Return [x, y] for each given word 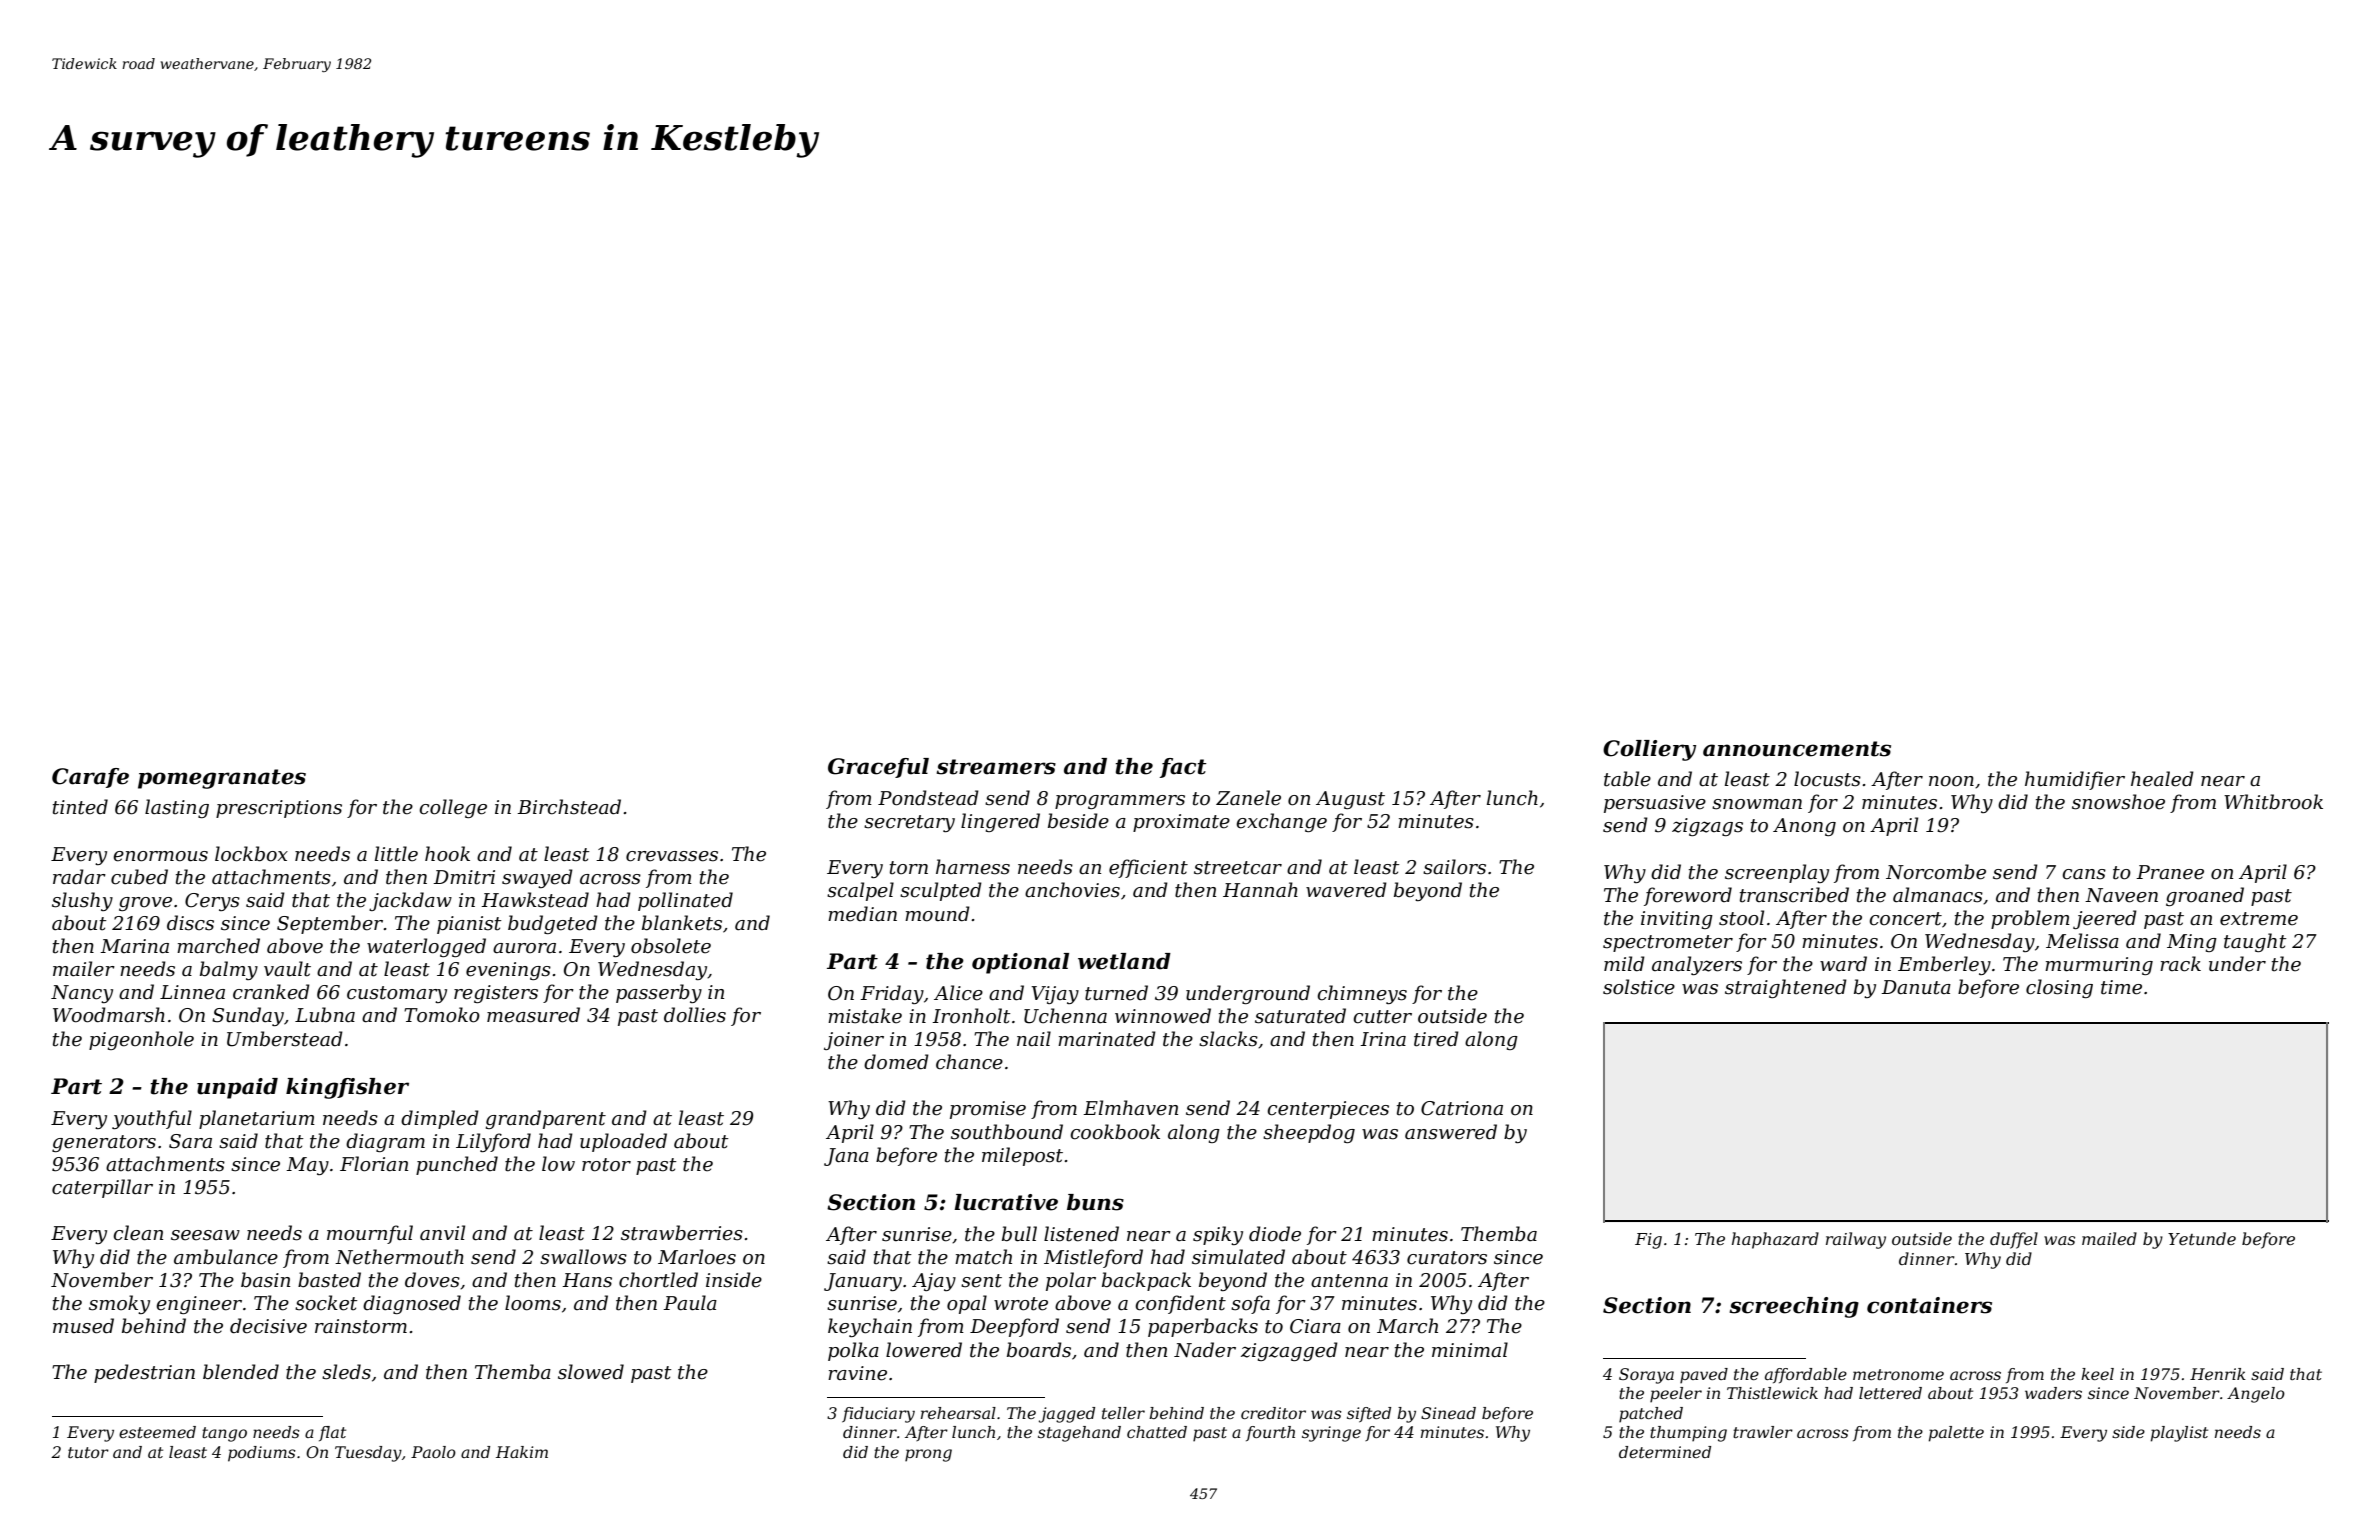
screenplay [1777, 873]
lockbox [251, 854]
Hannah [1260, 890]
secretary [909, 823]
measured [533, 1015]
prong [928, 1455]
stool [1741, 918]
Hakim [522, 1452]
